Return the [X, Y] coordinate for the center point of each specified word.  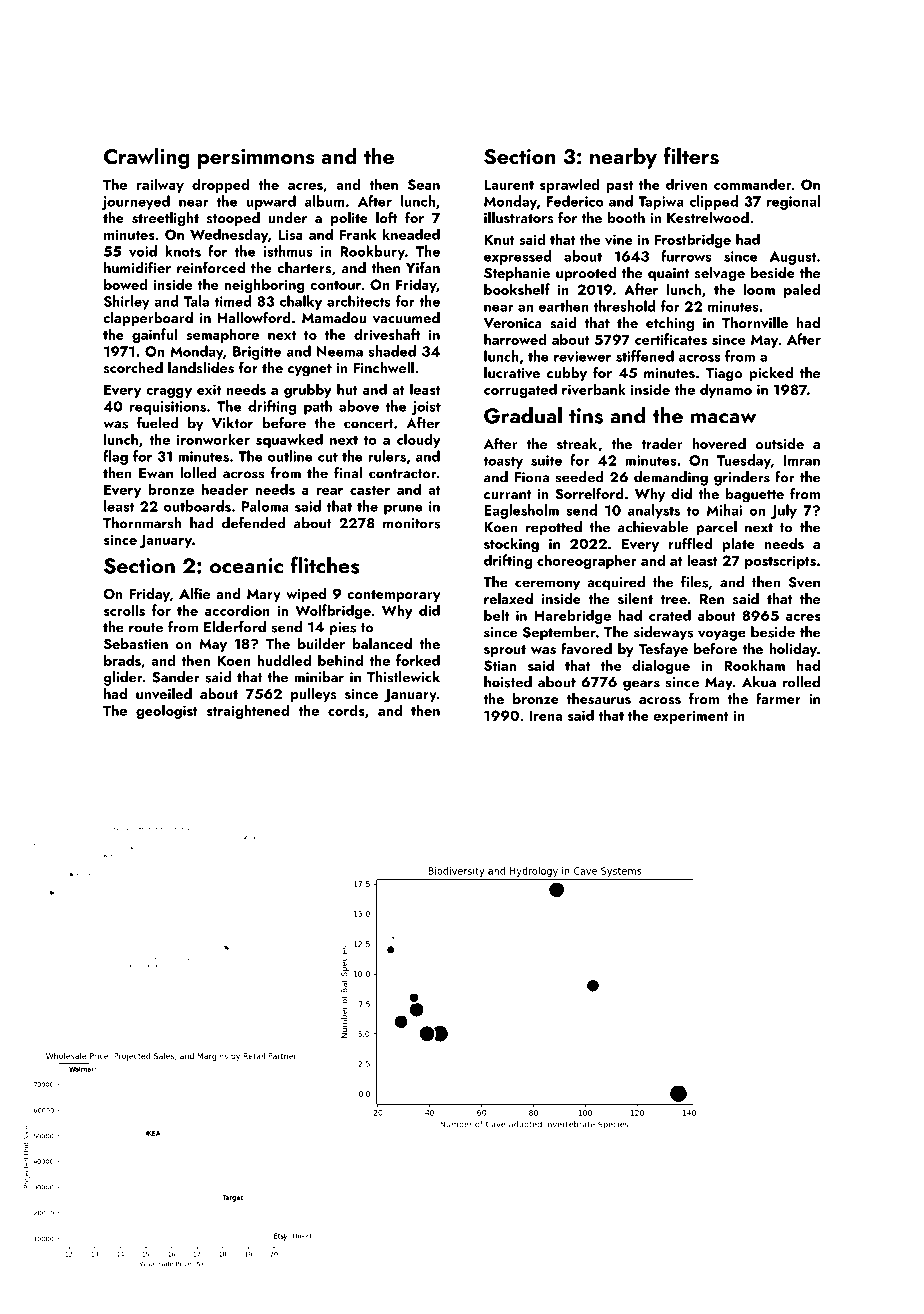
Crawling [146, 158]
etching [670, 324]
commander [753, 184]
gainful [154, 335]
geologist [167, 711]
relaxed [508, 598]
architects [359, 301]
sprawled [570, 185]
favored [586, 648]
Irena [545, 715]
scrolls [124, 610]
